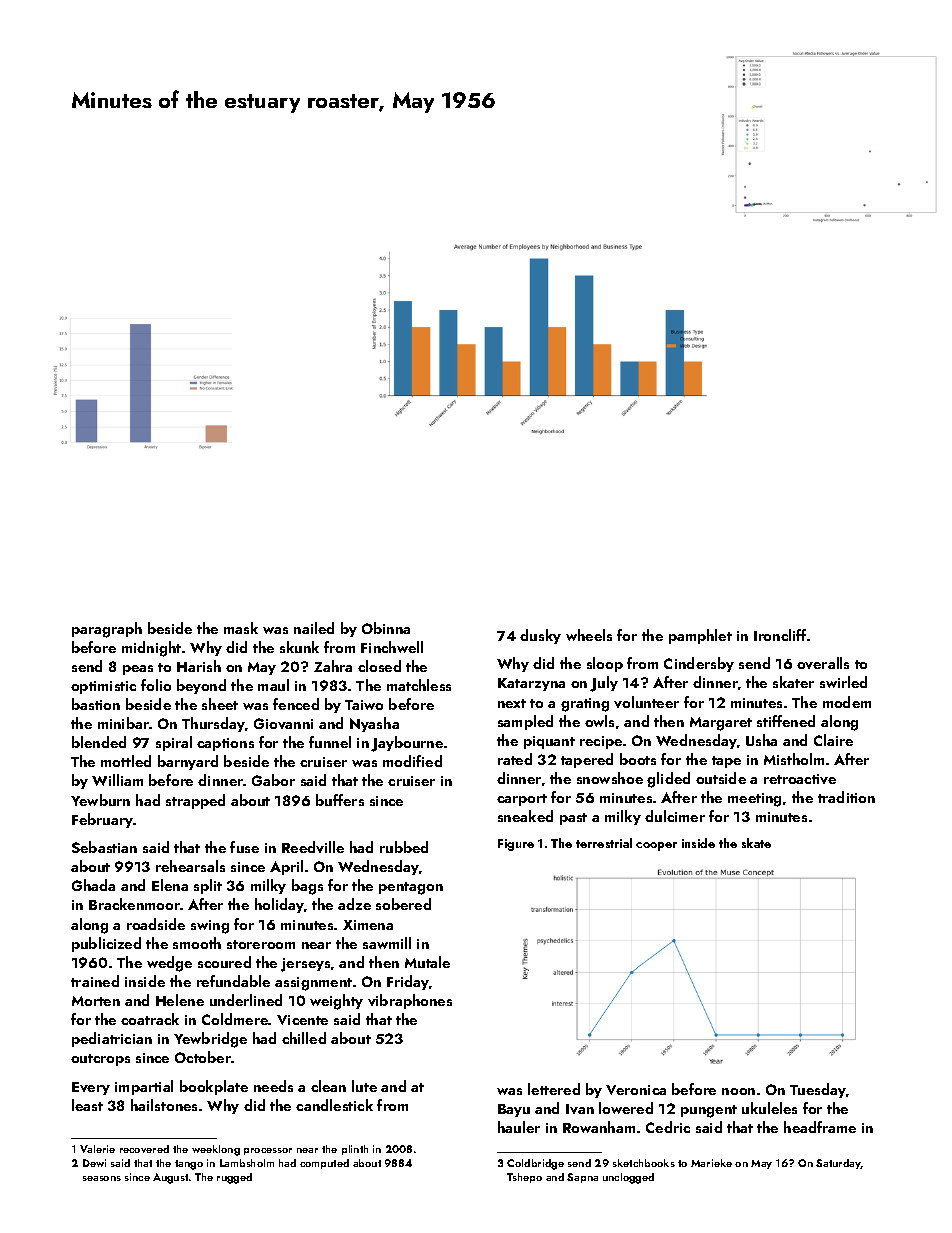 The height and width of the screenshot is (1233, 952). Describe the element at coordinates (531, 684) in the screenshot. I see `Katarzyna` at that location.
